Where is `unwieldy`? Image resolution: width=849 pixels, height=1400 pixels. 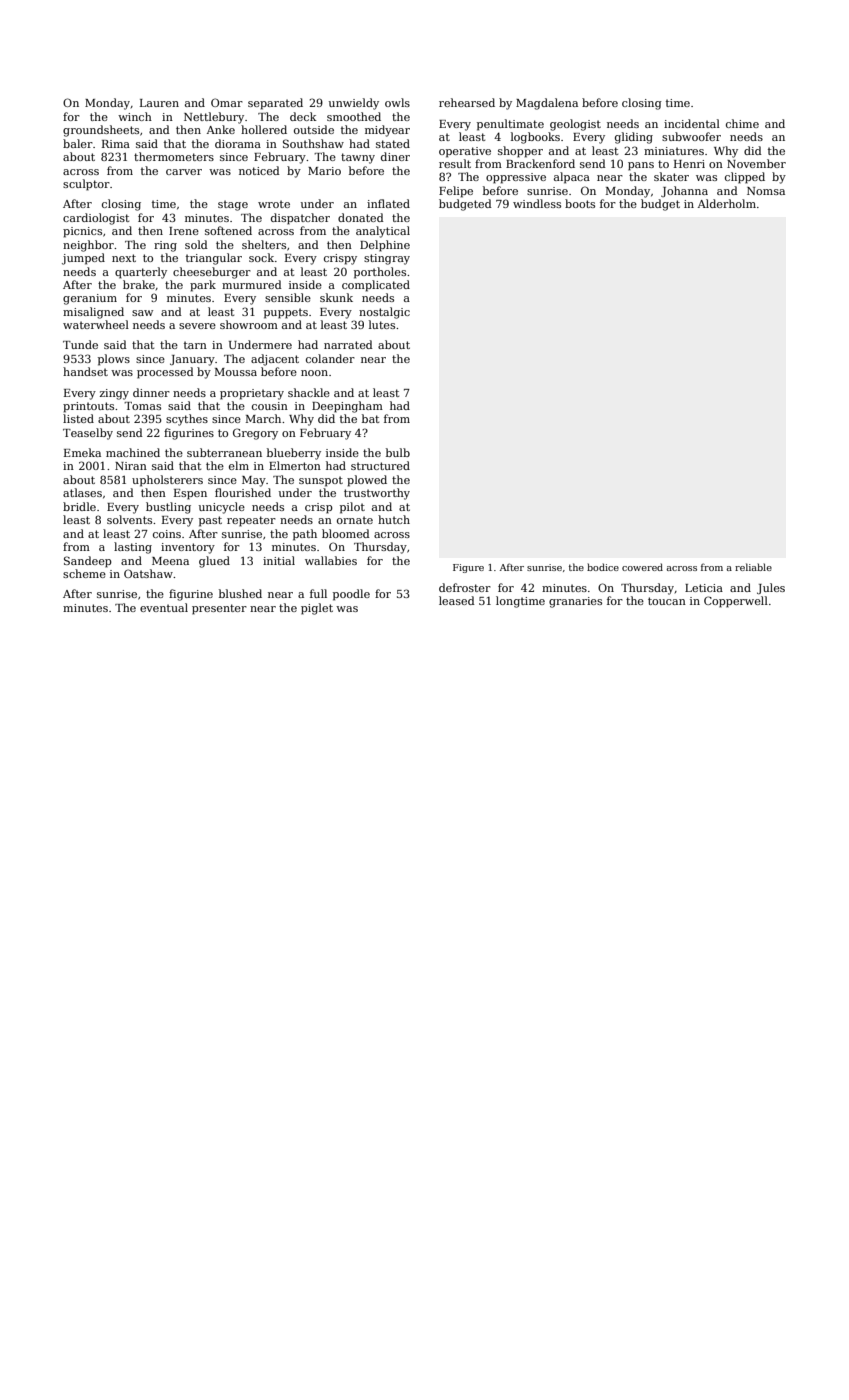
unwieldy is located at coordinates (354, 104).
